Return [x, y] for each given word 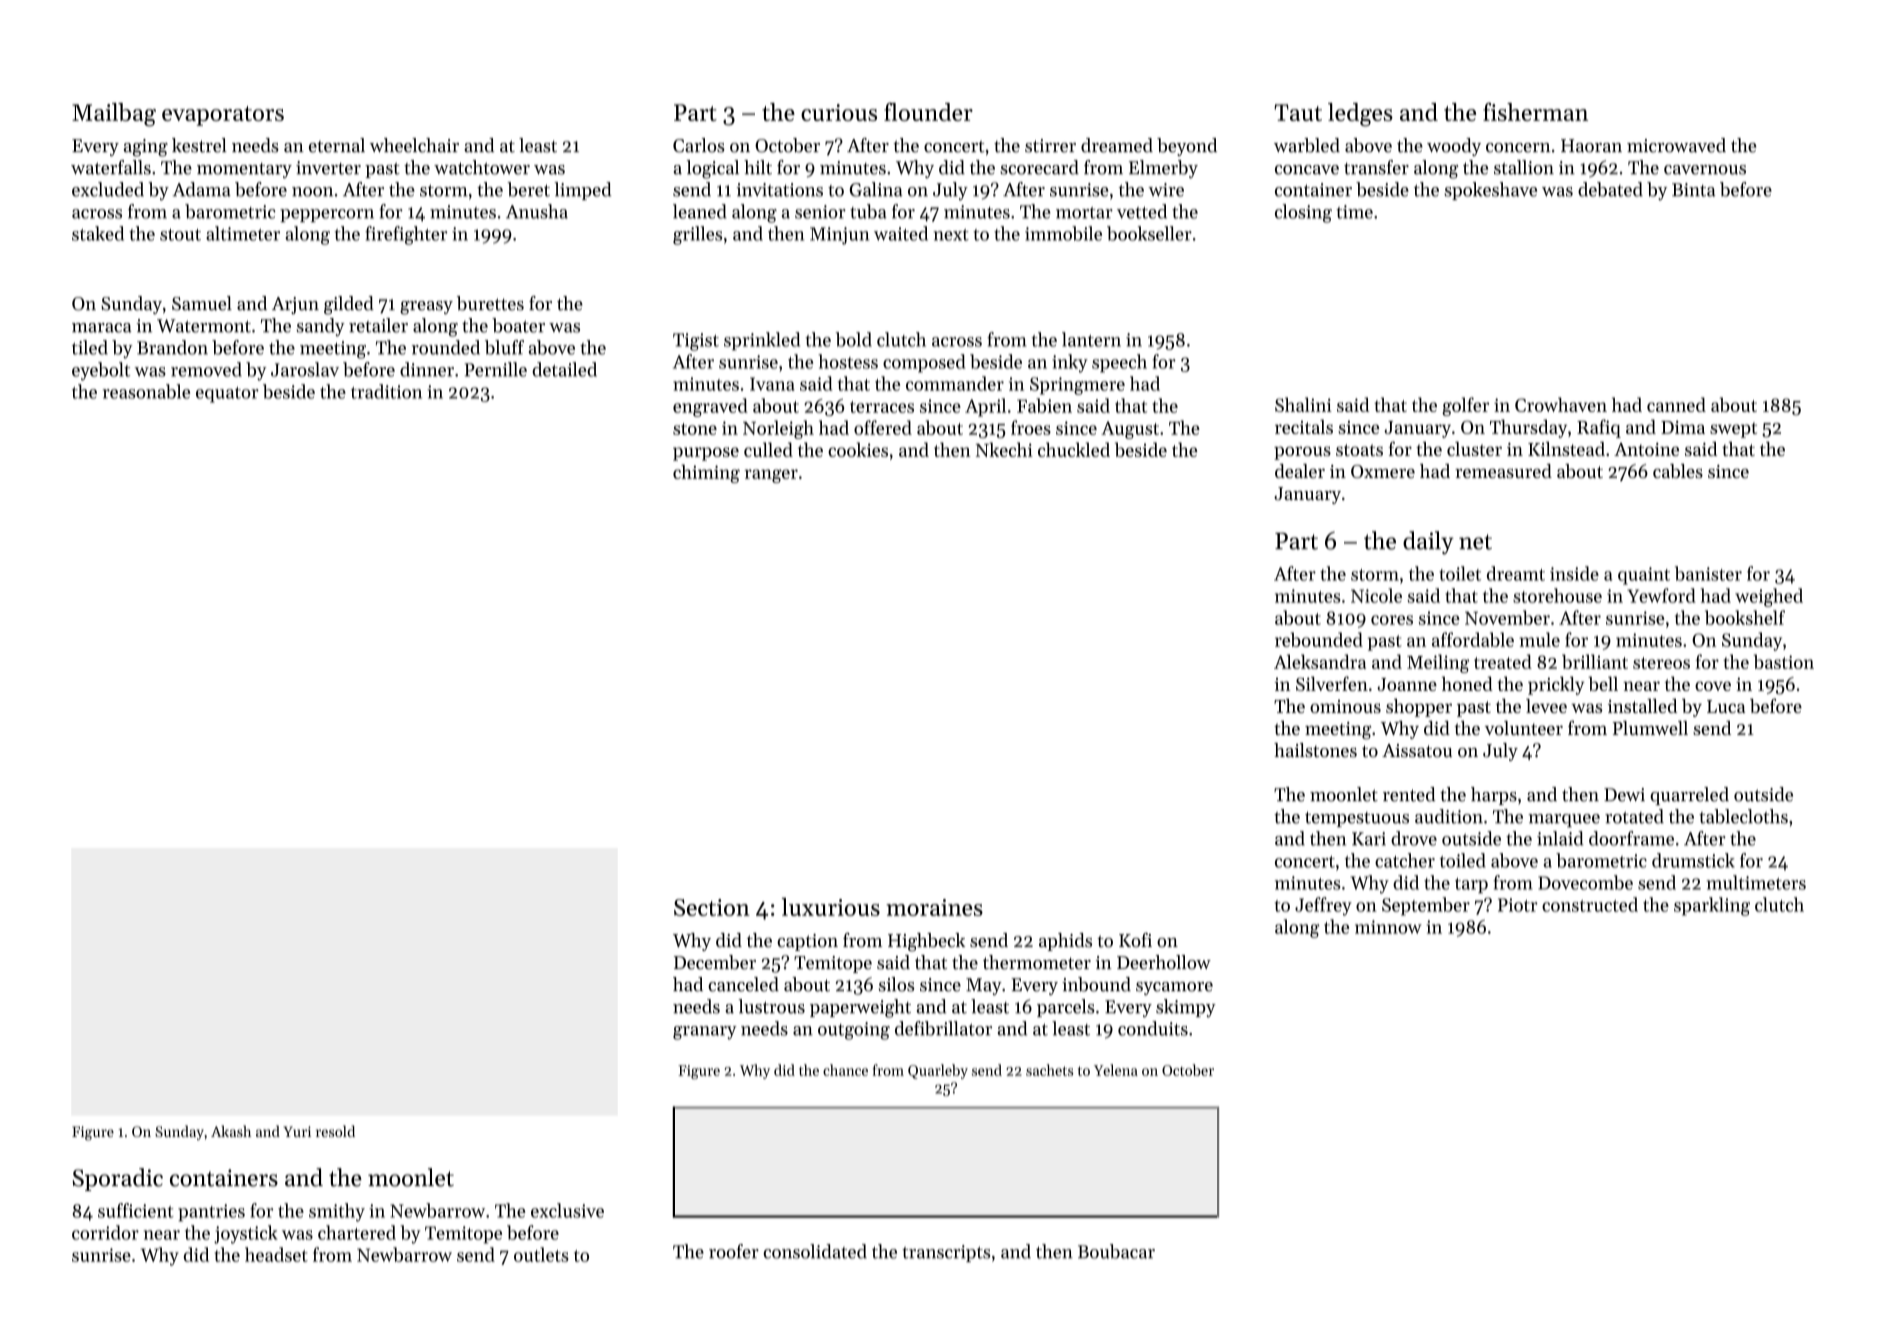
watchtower [482, 167]
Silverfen [1332, 683]
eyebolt [101, 371]
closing [1303, 213]
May [984, 986]
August [1130, 430]
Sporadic [118, 1179]
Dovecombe [1585, 882]
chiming [706, 473]
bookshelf [1745, 617]
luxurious [831, 907]
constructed [1590, 904]
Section [712, 907]
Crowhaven [1561, 404]
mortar [1084, 213]
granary [705, 1033]
